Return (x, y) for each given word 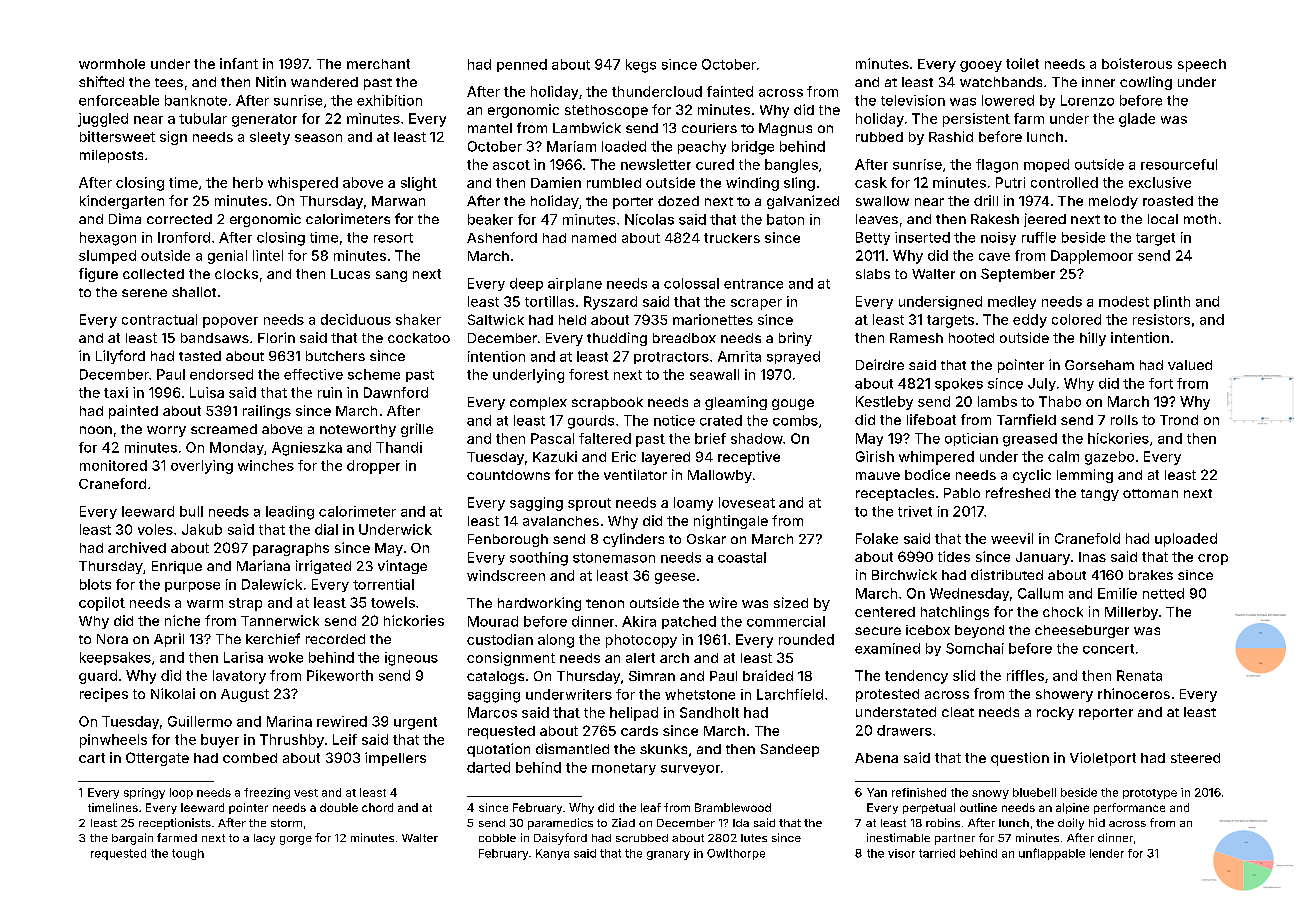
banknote (196, 100)
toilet (1022, 63)
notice (674, 420)
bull (191, 511)
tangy (1100, 495)
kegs (641, 66)
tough (188, 854)
